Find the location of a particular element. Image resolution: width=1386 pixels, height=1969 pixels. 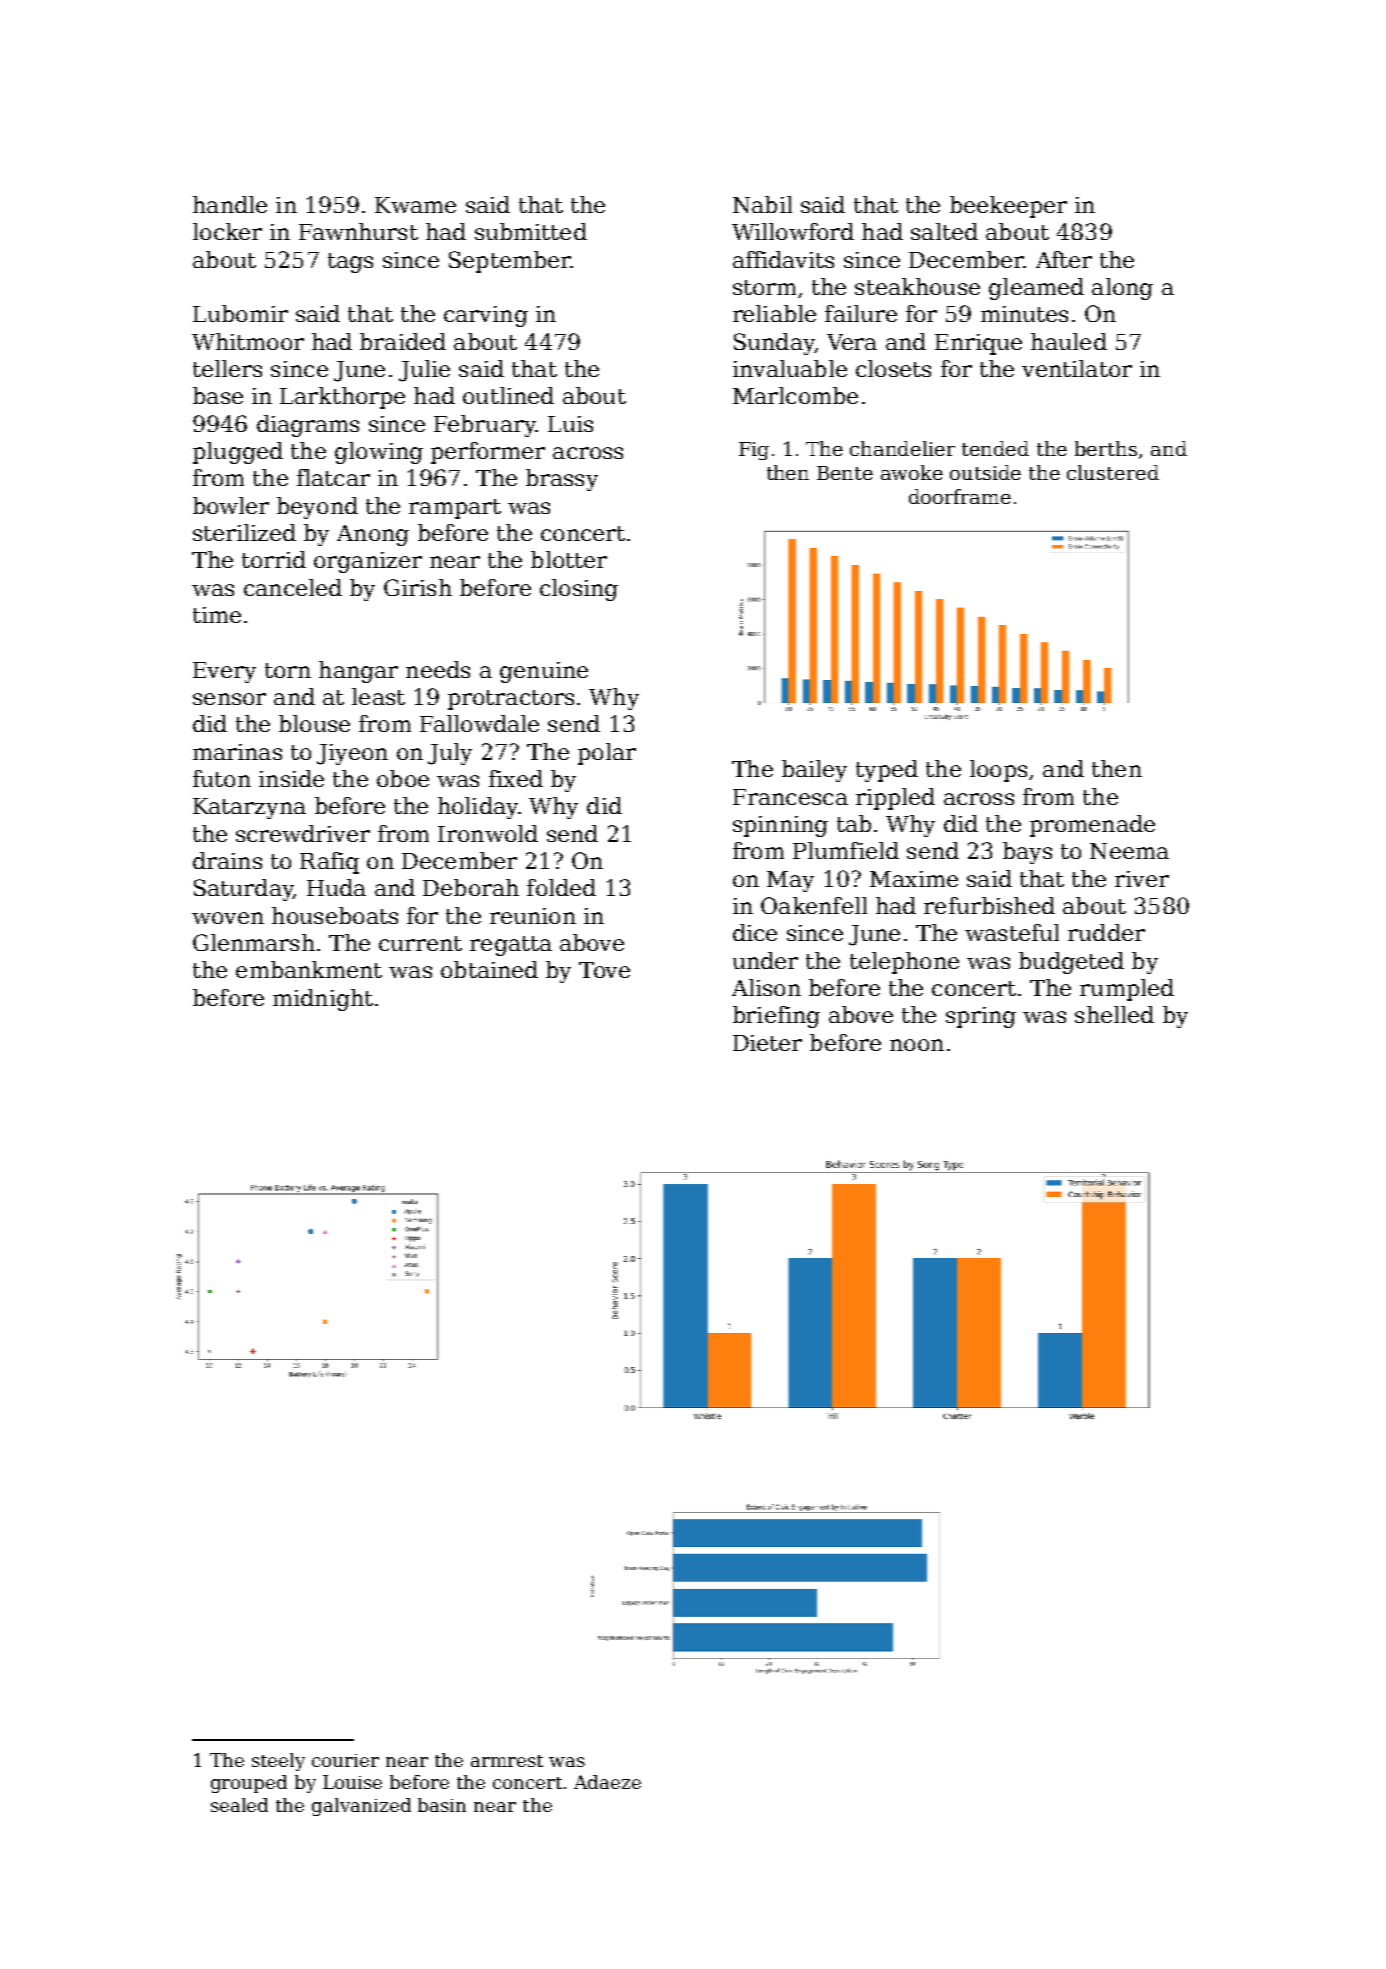

handle is located at coordinates (230, 204).
